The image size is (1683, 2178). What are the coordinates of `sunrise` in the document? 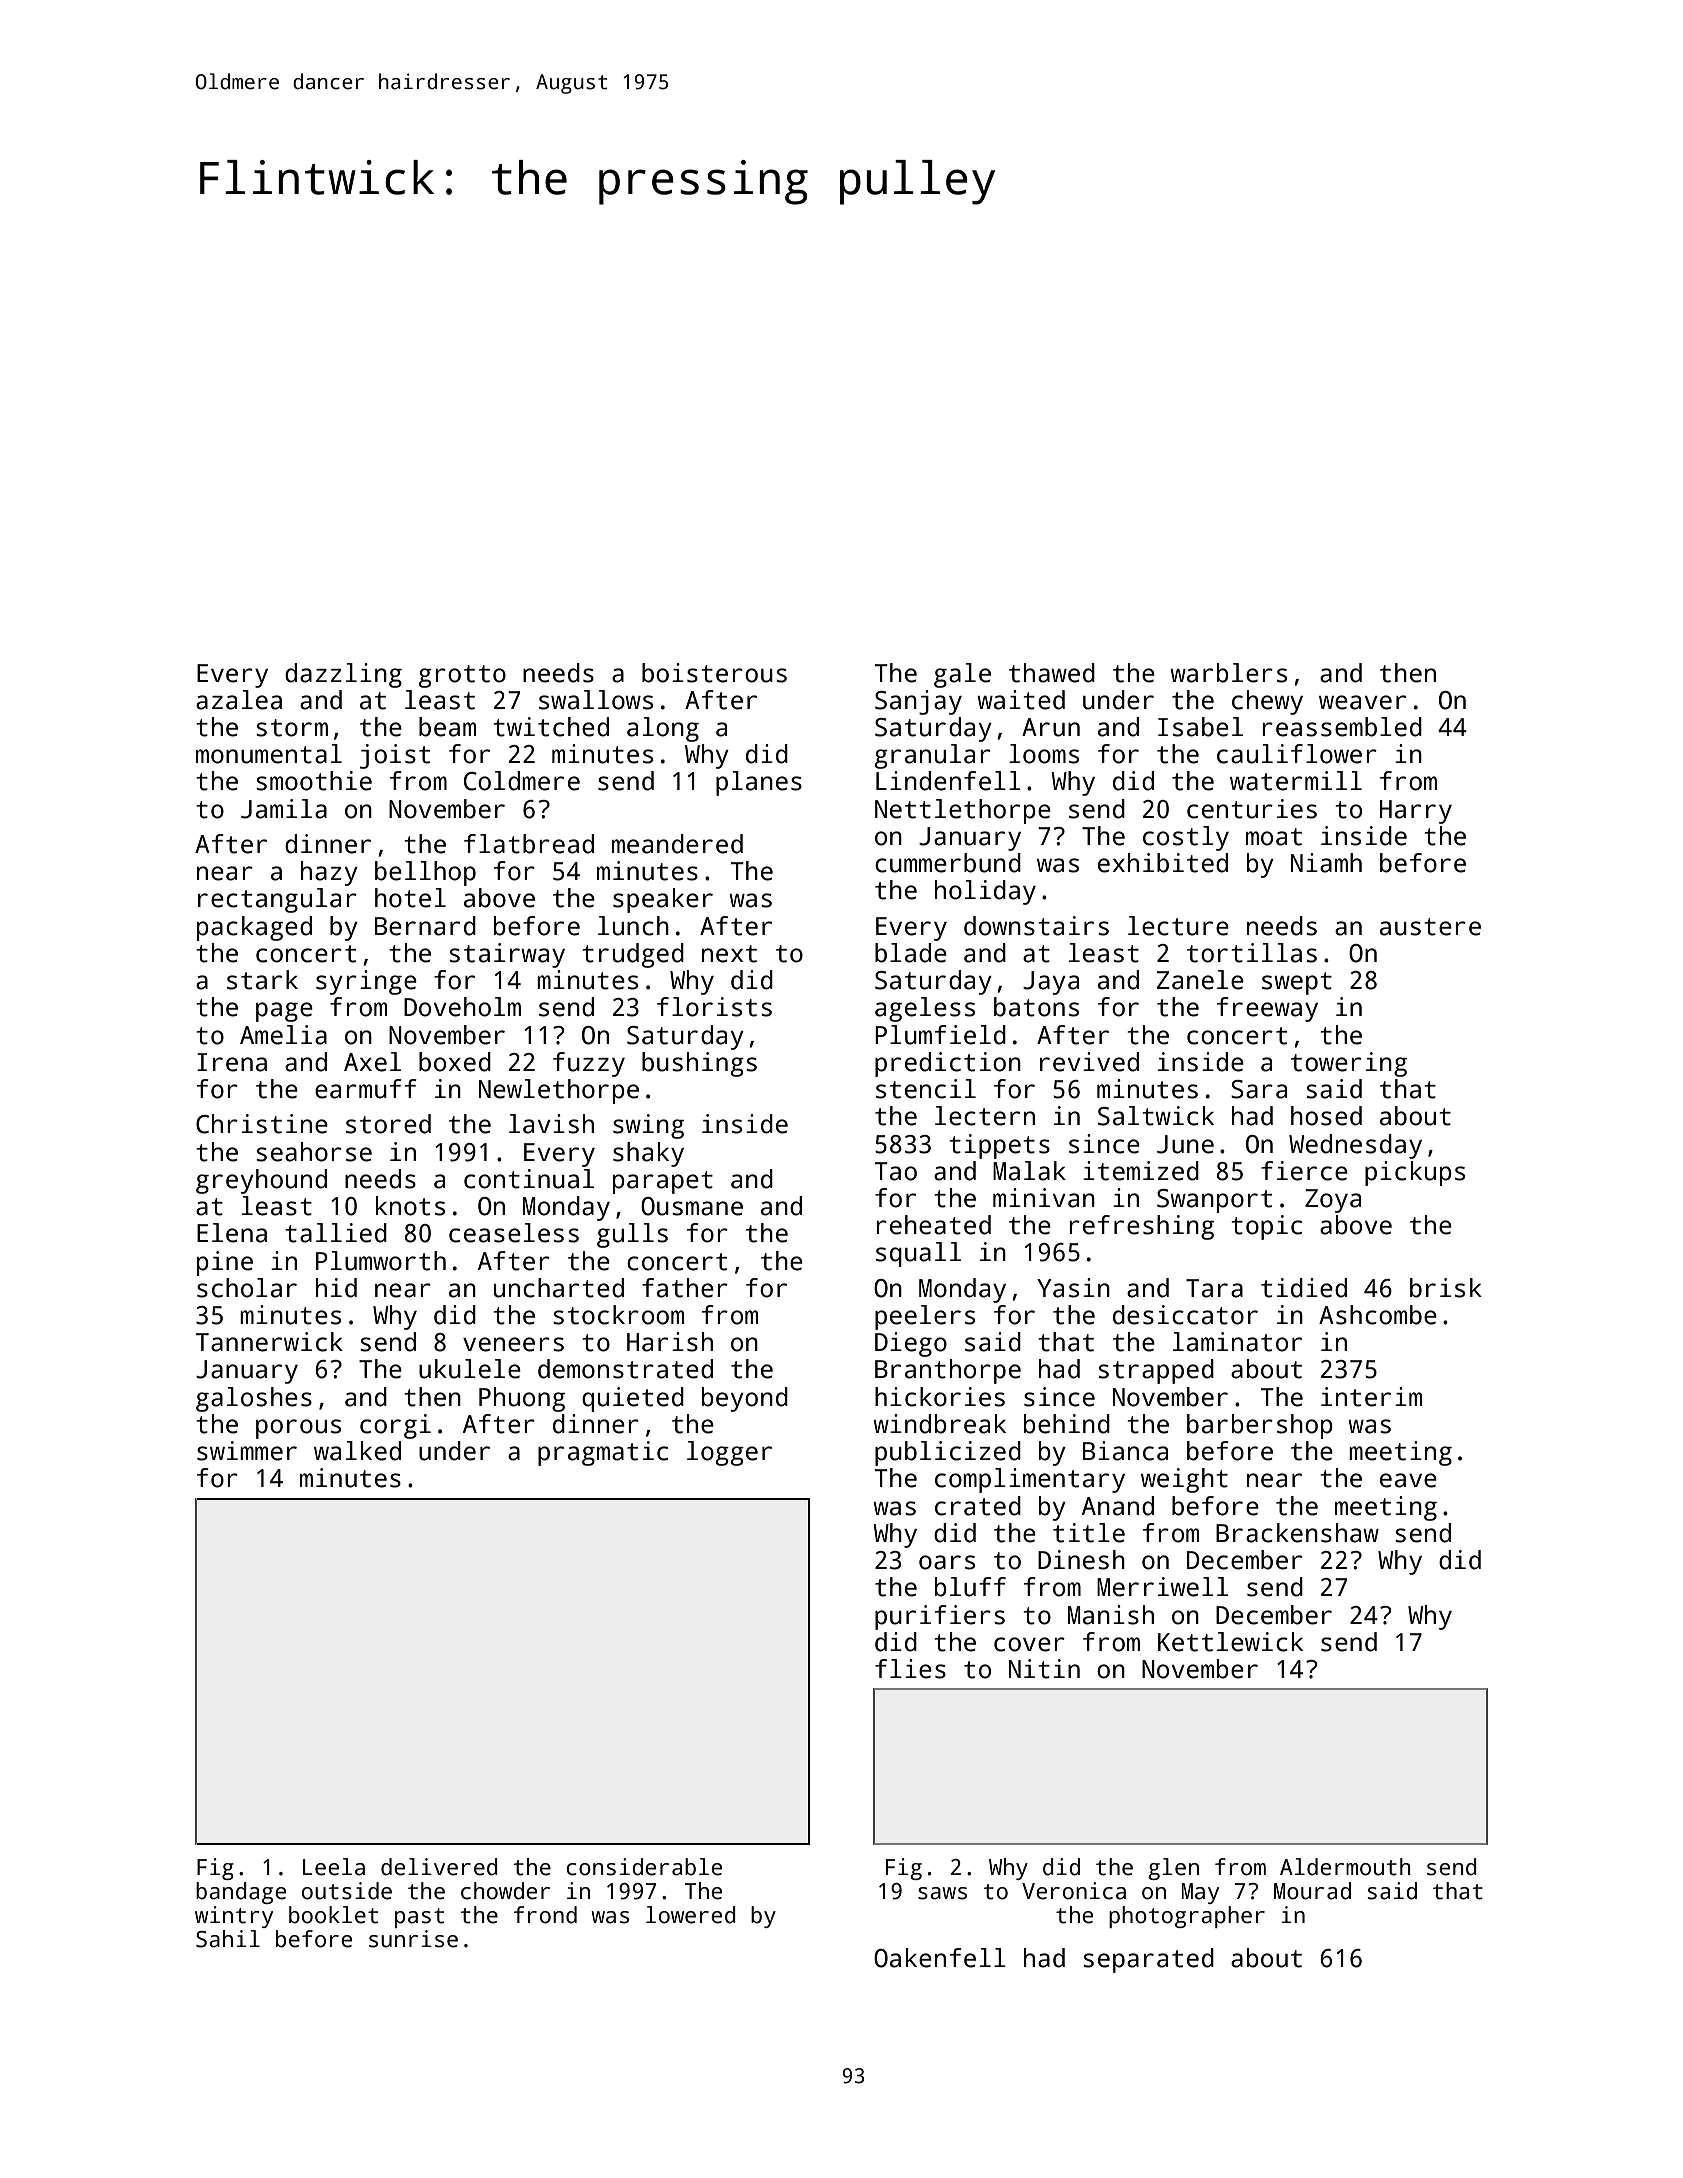 It's located at (413, 1939).
